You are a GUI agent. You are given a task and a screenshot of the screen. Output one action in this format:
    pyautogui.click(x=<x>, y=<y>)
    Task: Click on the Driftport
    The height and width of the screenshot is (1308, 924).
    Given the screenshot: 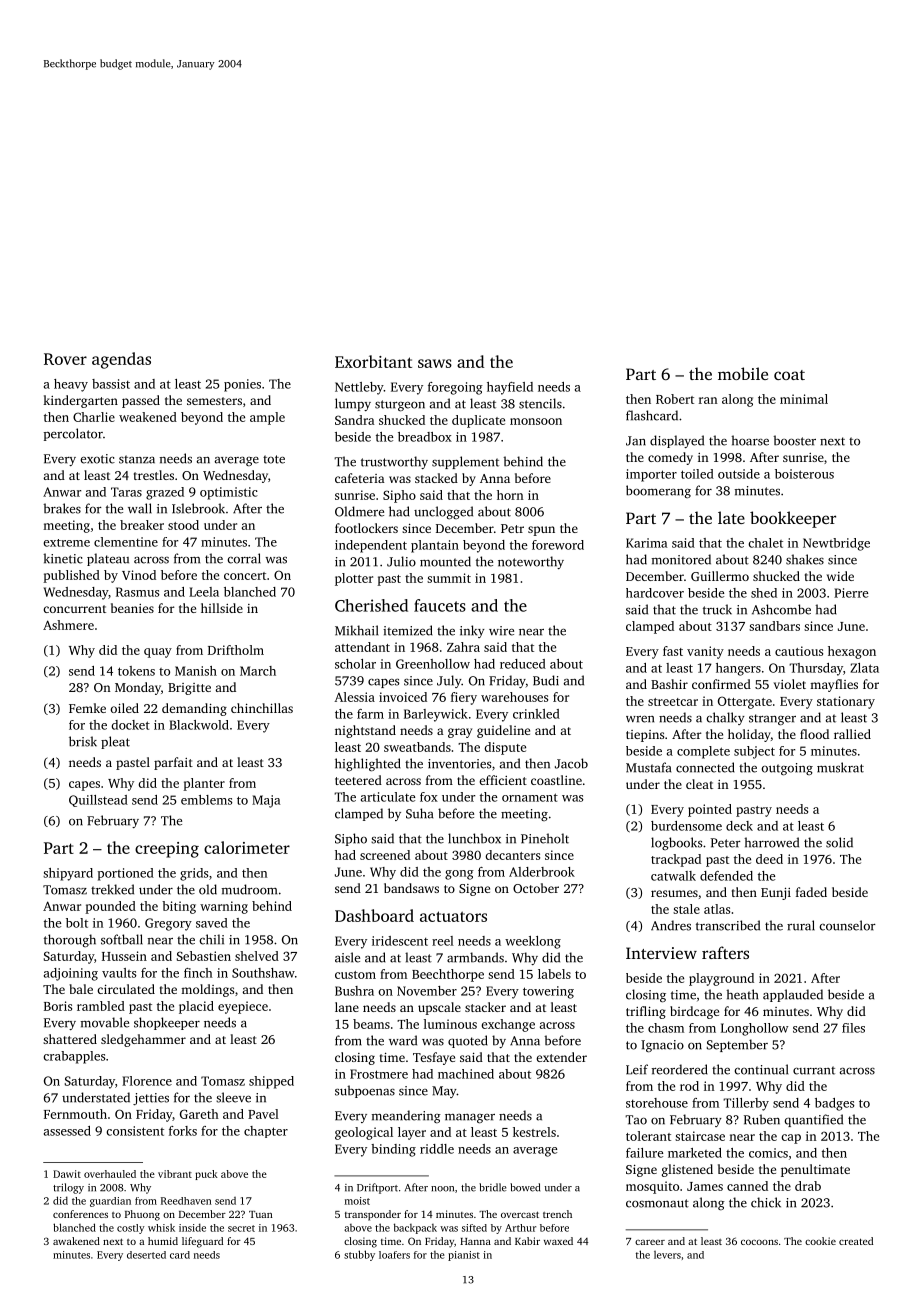 What is the action you would take?
    pyautogui.click(x=377, y=1188)
